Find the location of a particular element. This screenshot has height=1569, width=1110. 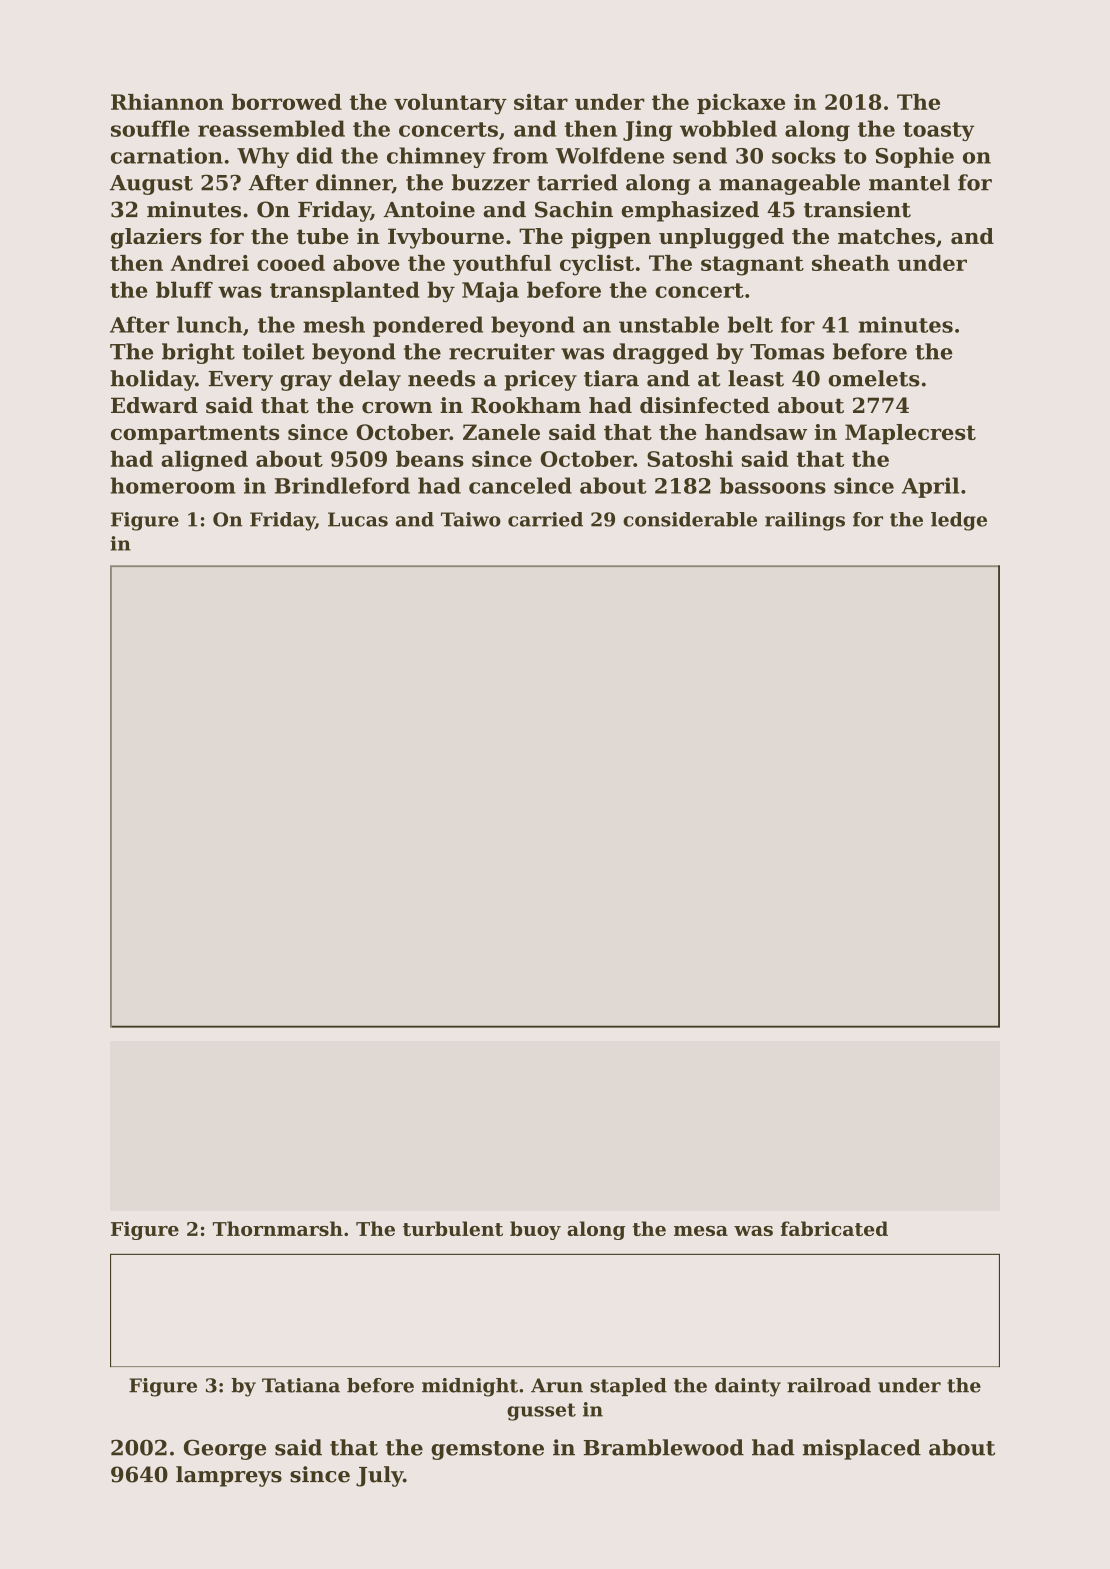

misplaced is located at coordinates (862, 1449).
